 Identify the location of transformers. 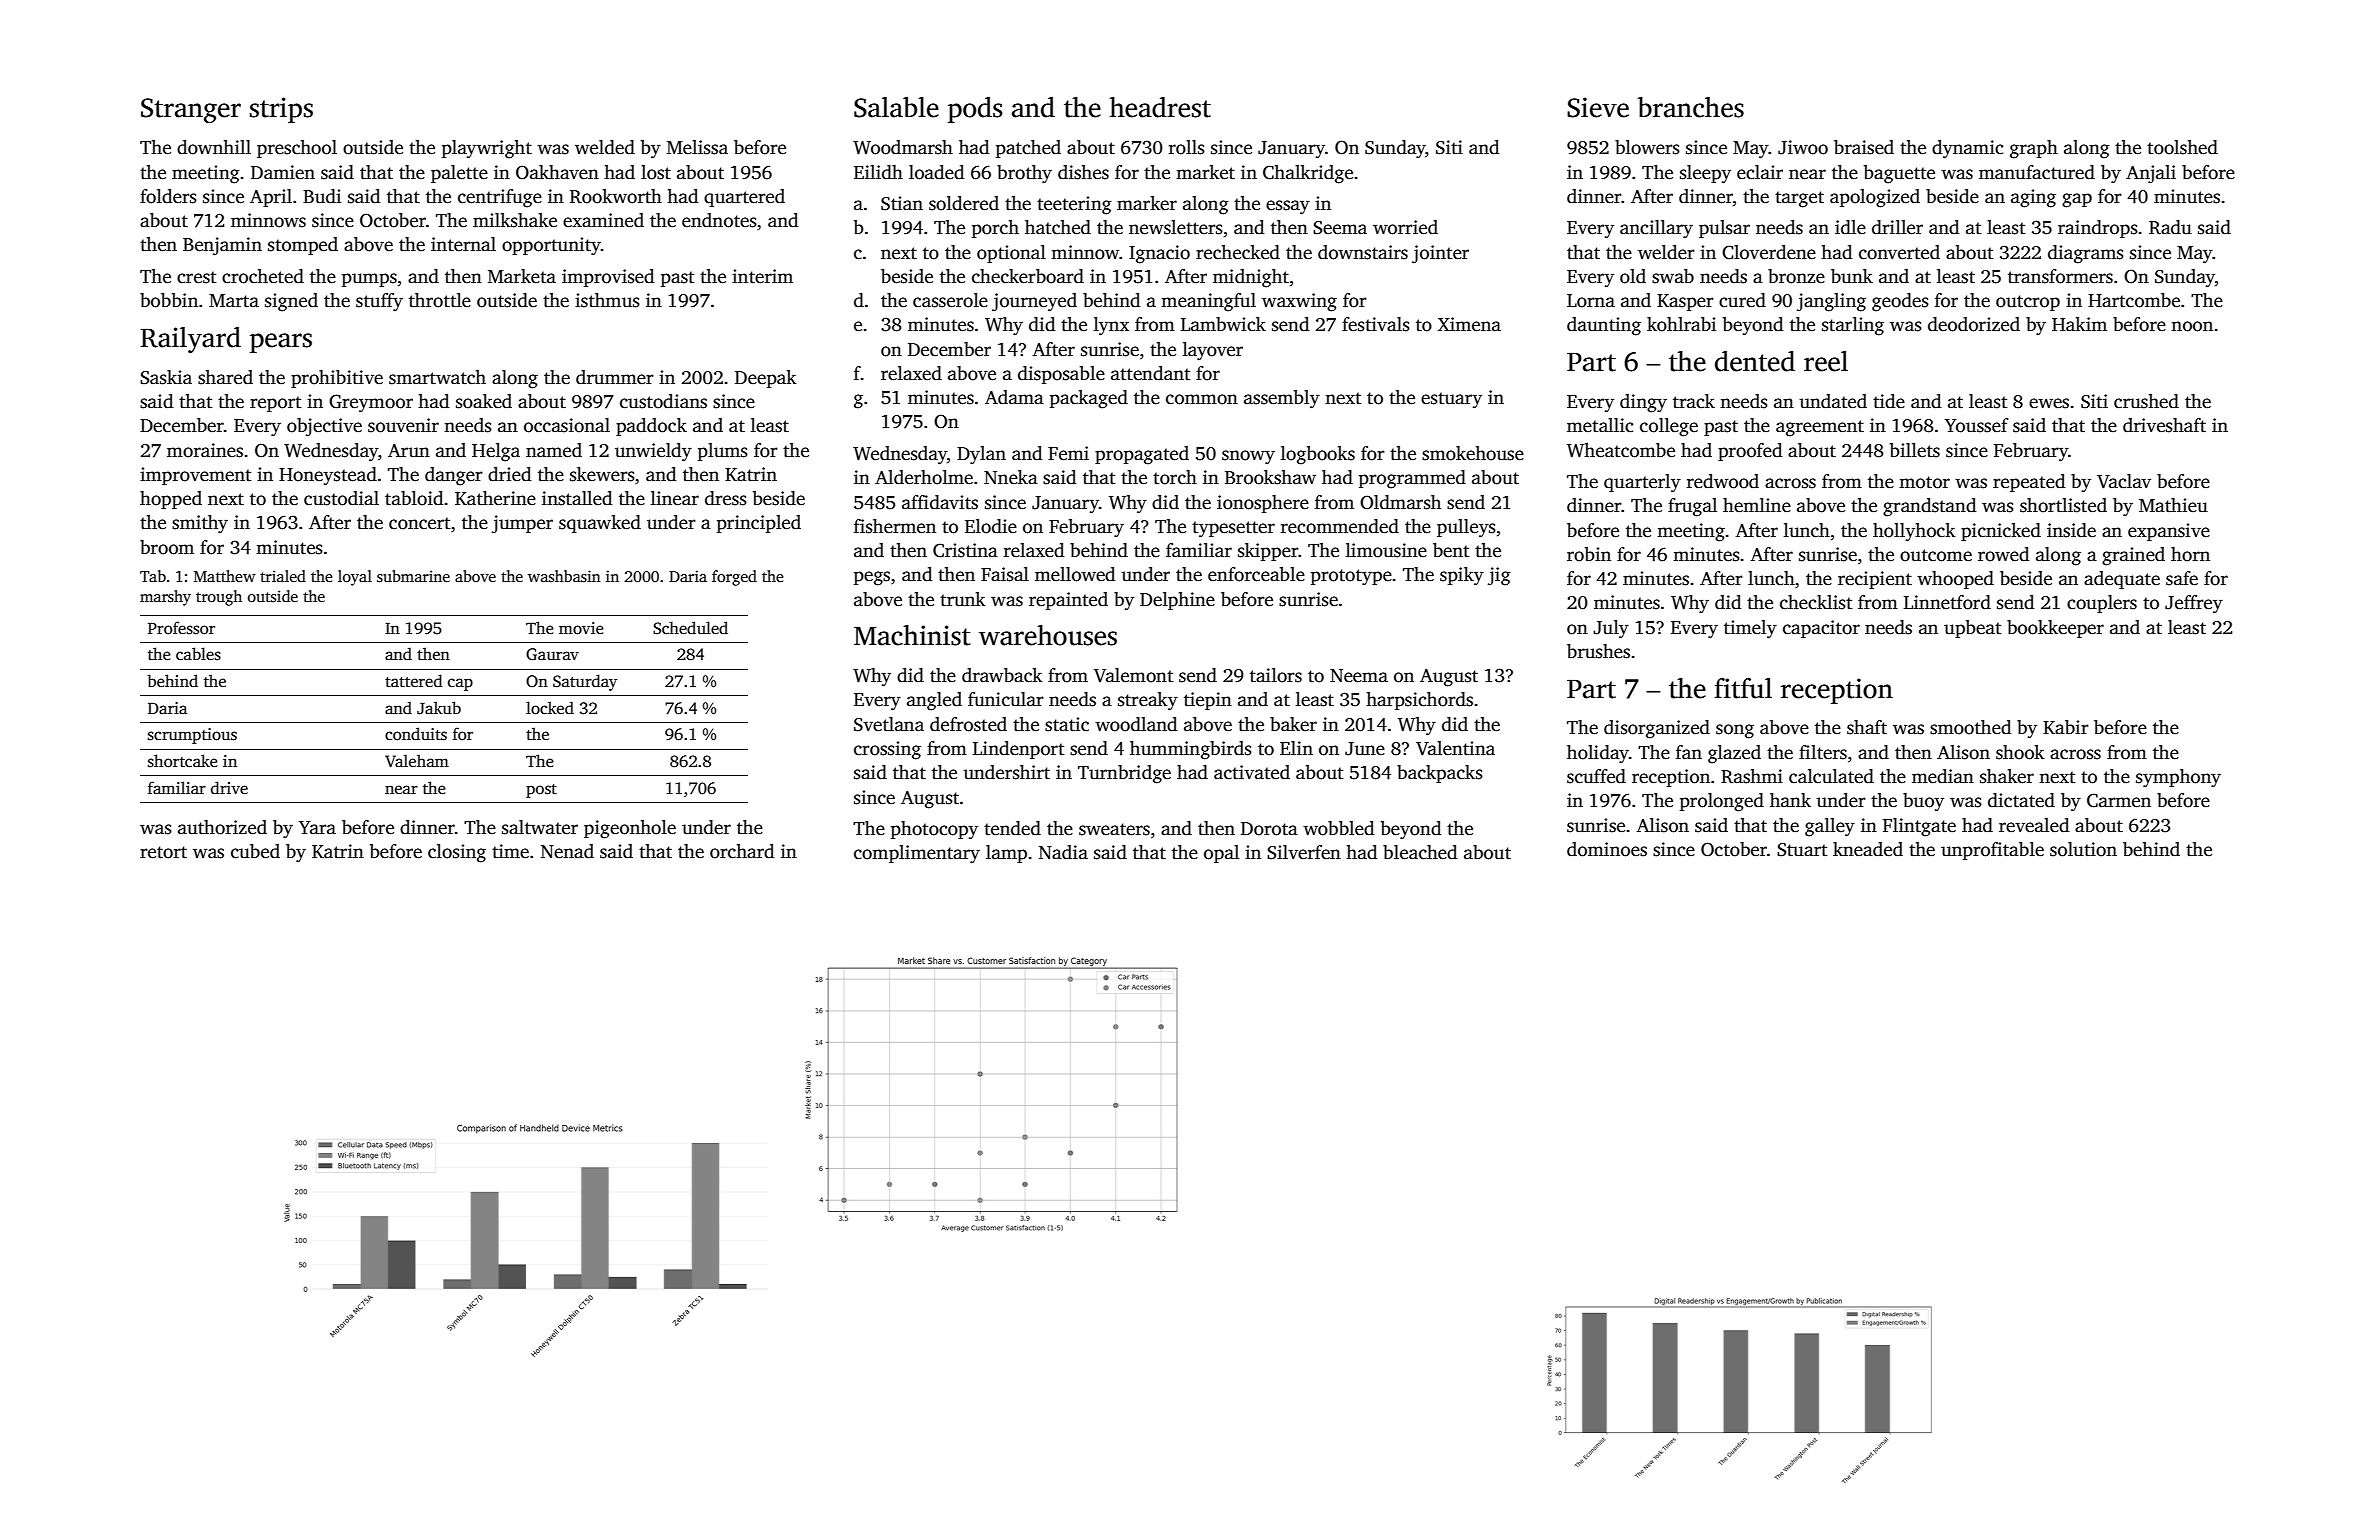
(2060, 276).
